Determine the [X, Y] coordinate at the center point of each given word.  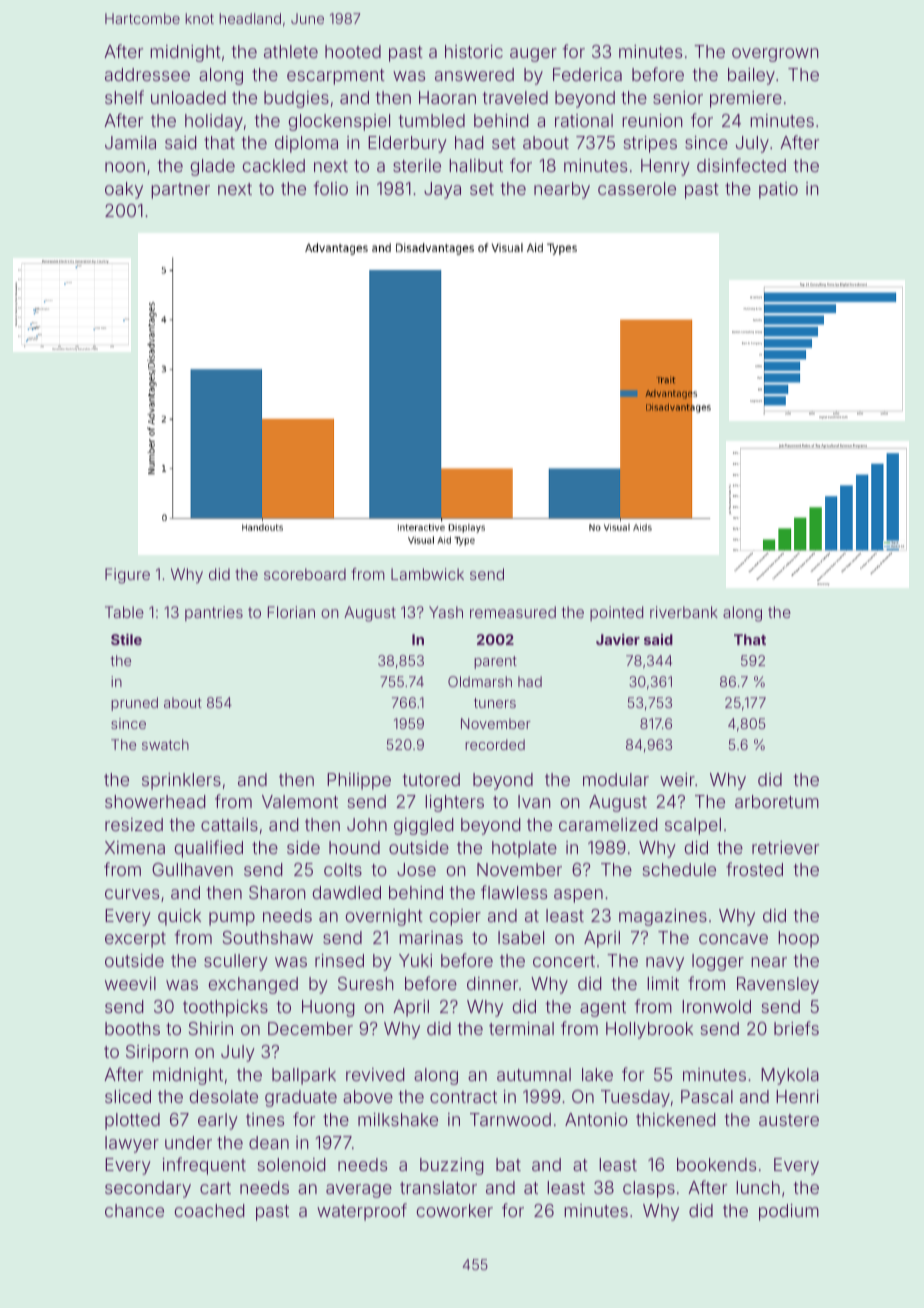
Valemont [300, 801]
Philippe [359, 781]
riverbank [684, 612]
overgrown [775, 55]
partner [180, 191]
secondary [148, 1189]
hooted [353, 51]
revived [375, 1074]
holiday [214, 122]
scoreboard [305, 574]
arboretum [777, 801]
